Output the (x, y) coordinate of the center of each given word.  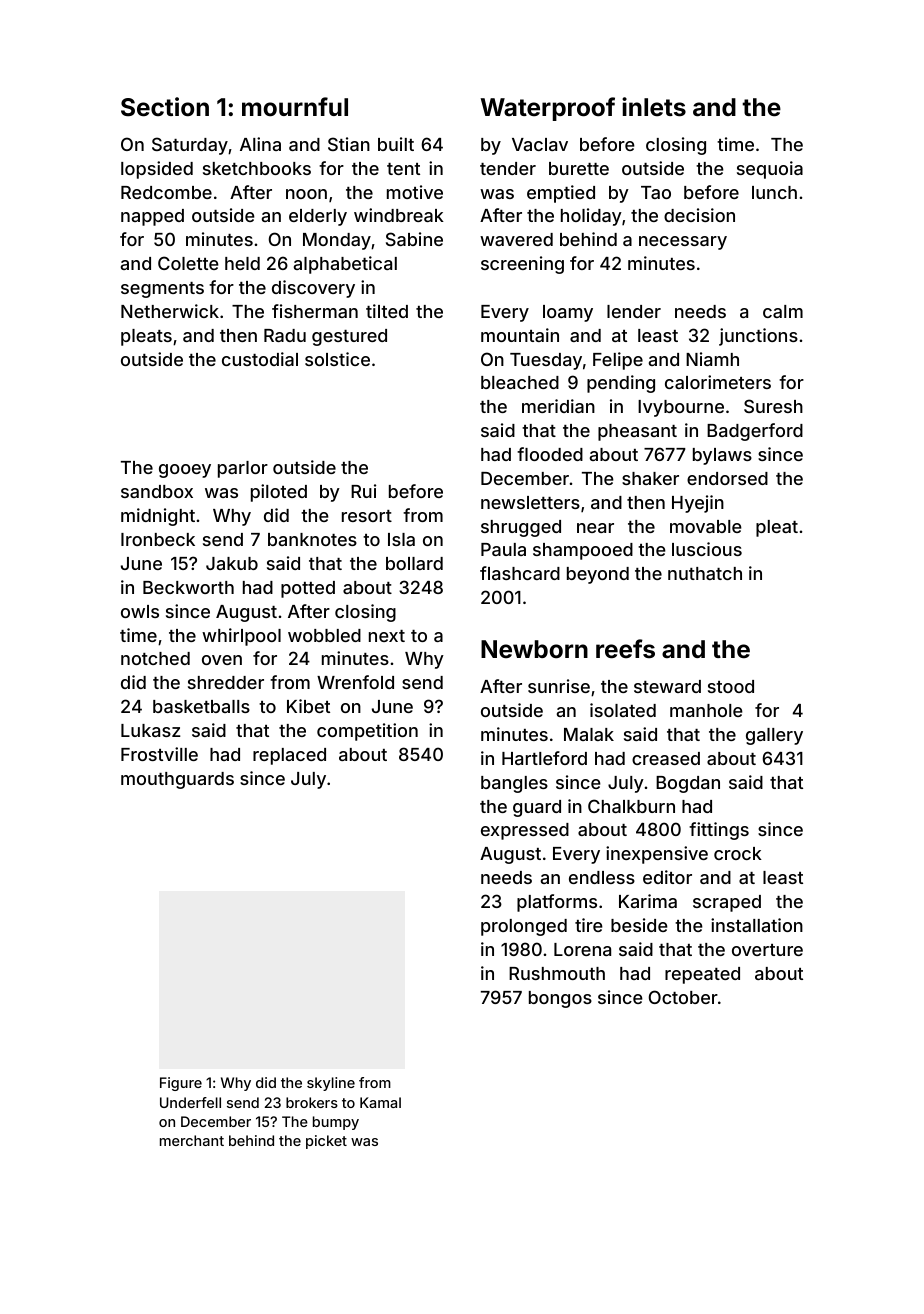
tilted (387, 311)
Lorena (582, 949)
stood (731, 686)
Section (165, 107)
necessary (683, 243)
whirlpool (241, 637)
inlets (654, 107)
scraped (727, 903)
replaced (289, 756)
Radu (285, 335)
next (387, 636)
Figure (181, 1084)
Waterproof (548, 109)
